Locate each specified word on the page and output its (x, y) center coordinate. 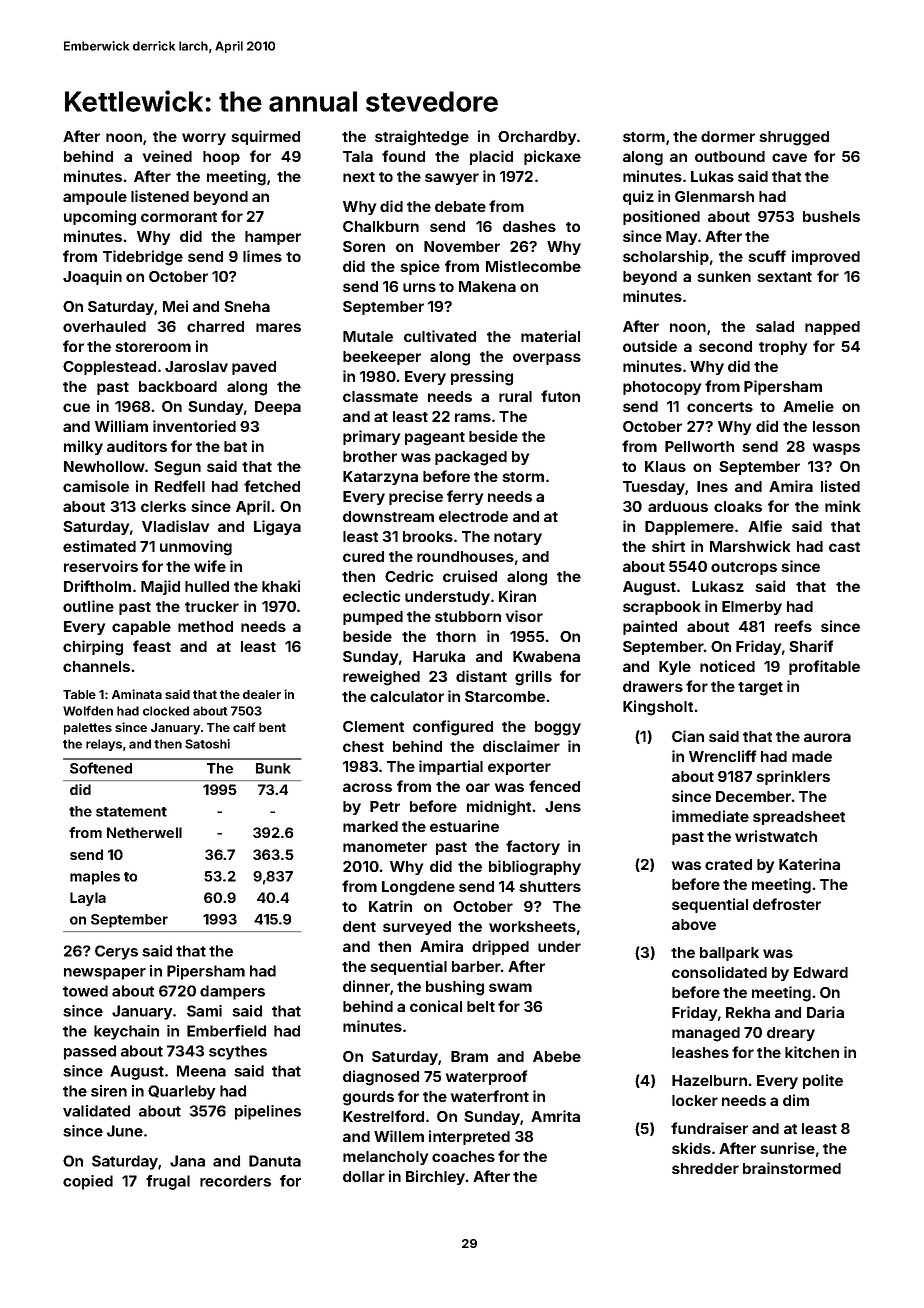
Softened (101, 768)
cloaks (738, 506)
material (550, 336)
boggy (558, 728)
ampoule (95, 198)
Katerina (809, 864)
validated (96, 1111)
